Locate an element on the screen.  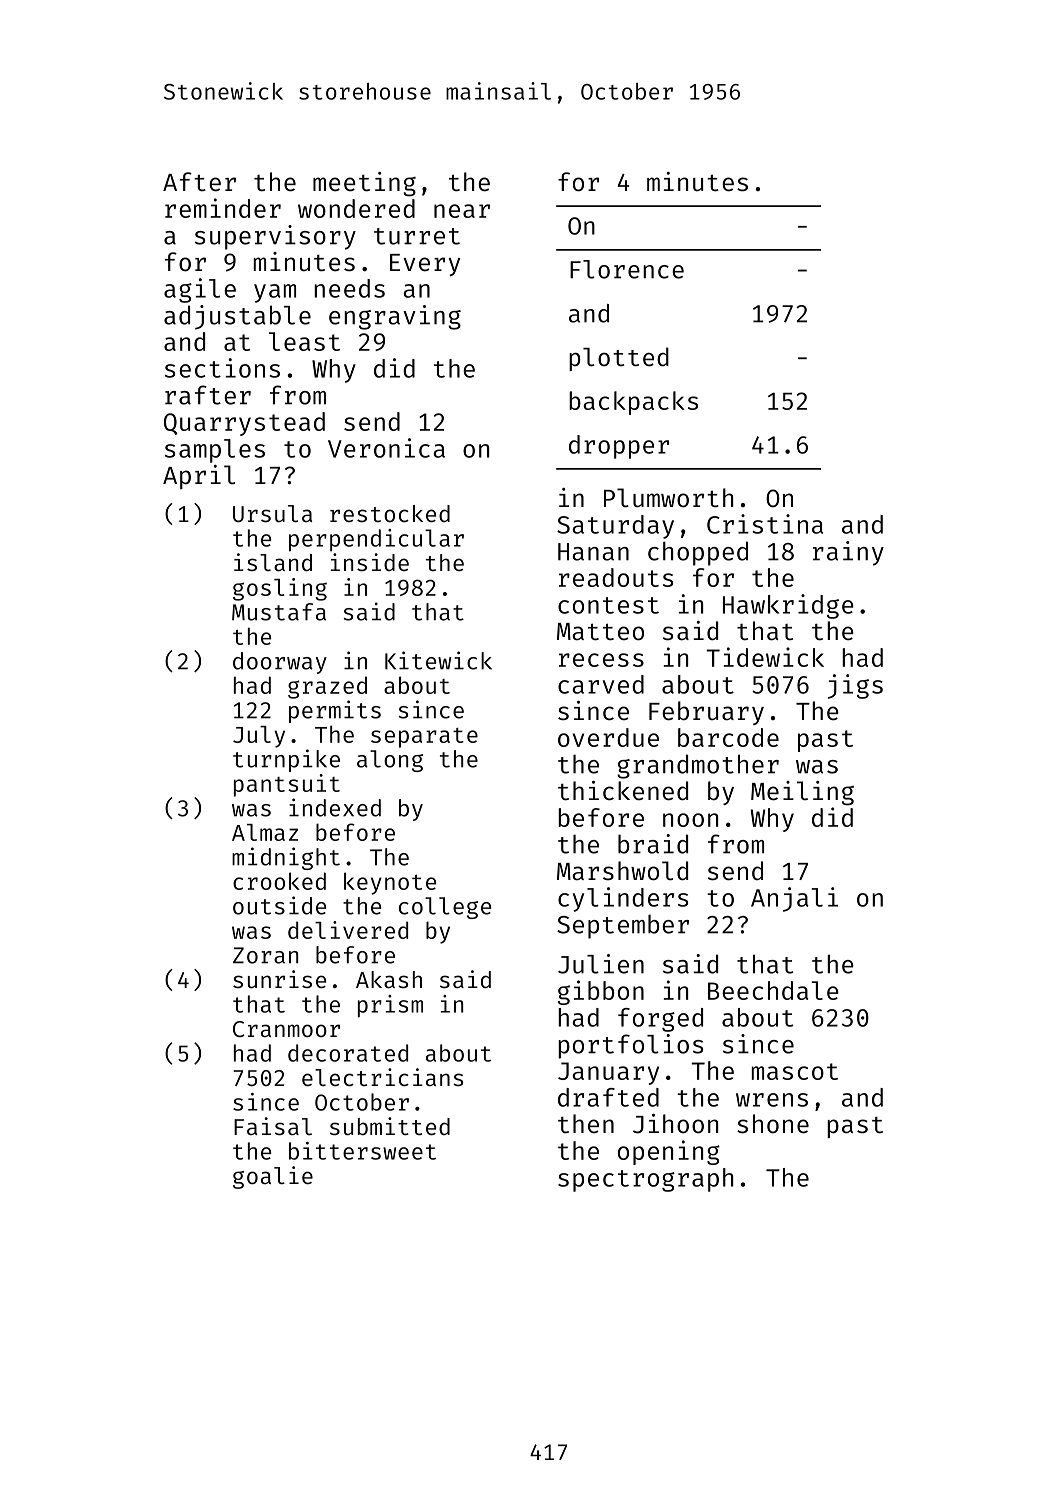
Florence is located at coordinates (627, 269).
